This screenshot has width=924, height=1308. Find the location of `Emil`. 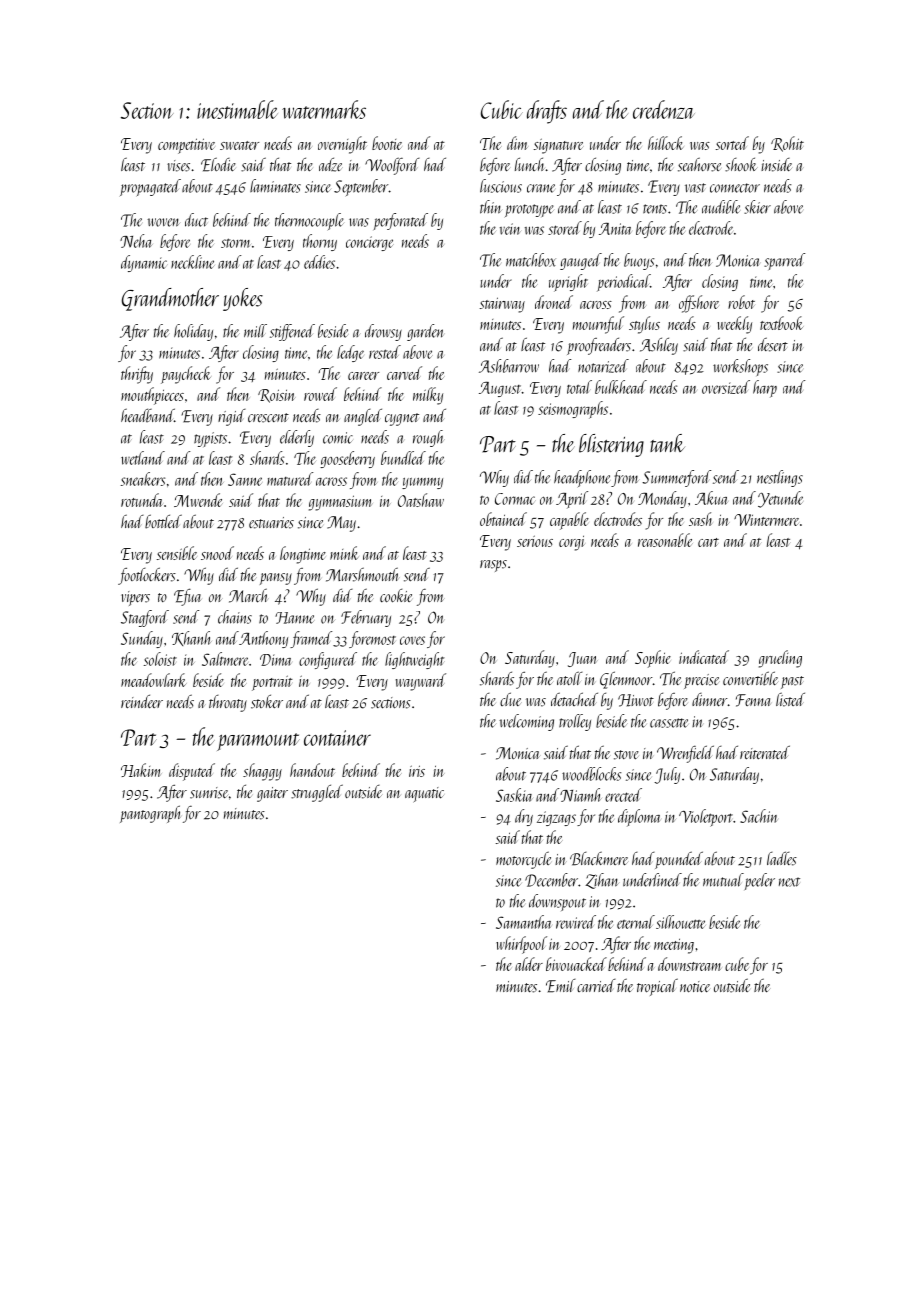

Emil is located at coordinates (560, 986).
